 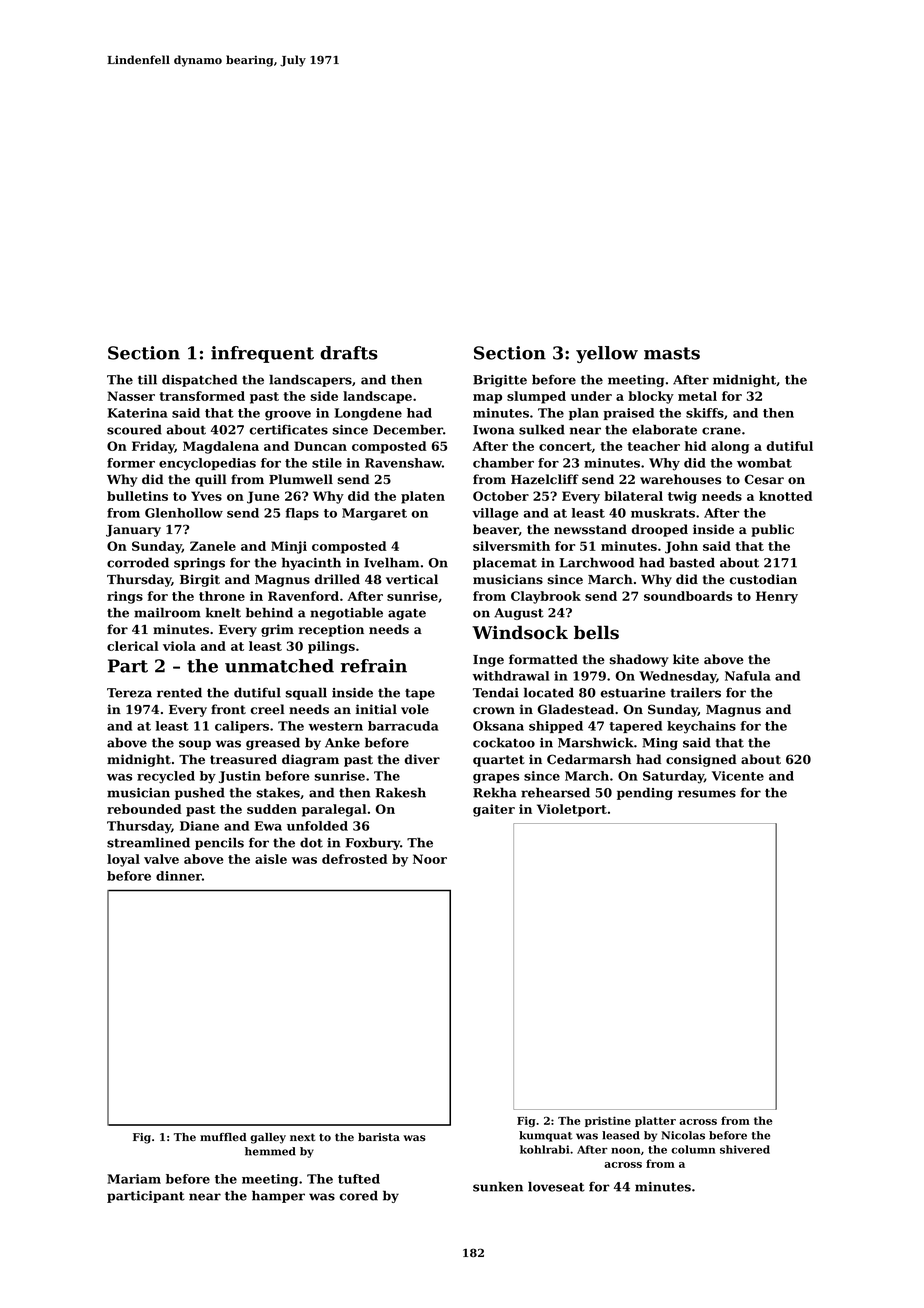 What do you see at coordinates (355, 859) in the document?
I see `defrosted` at bounding box center [355, 859].
